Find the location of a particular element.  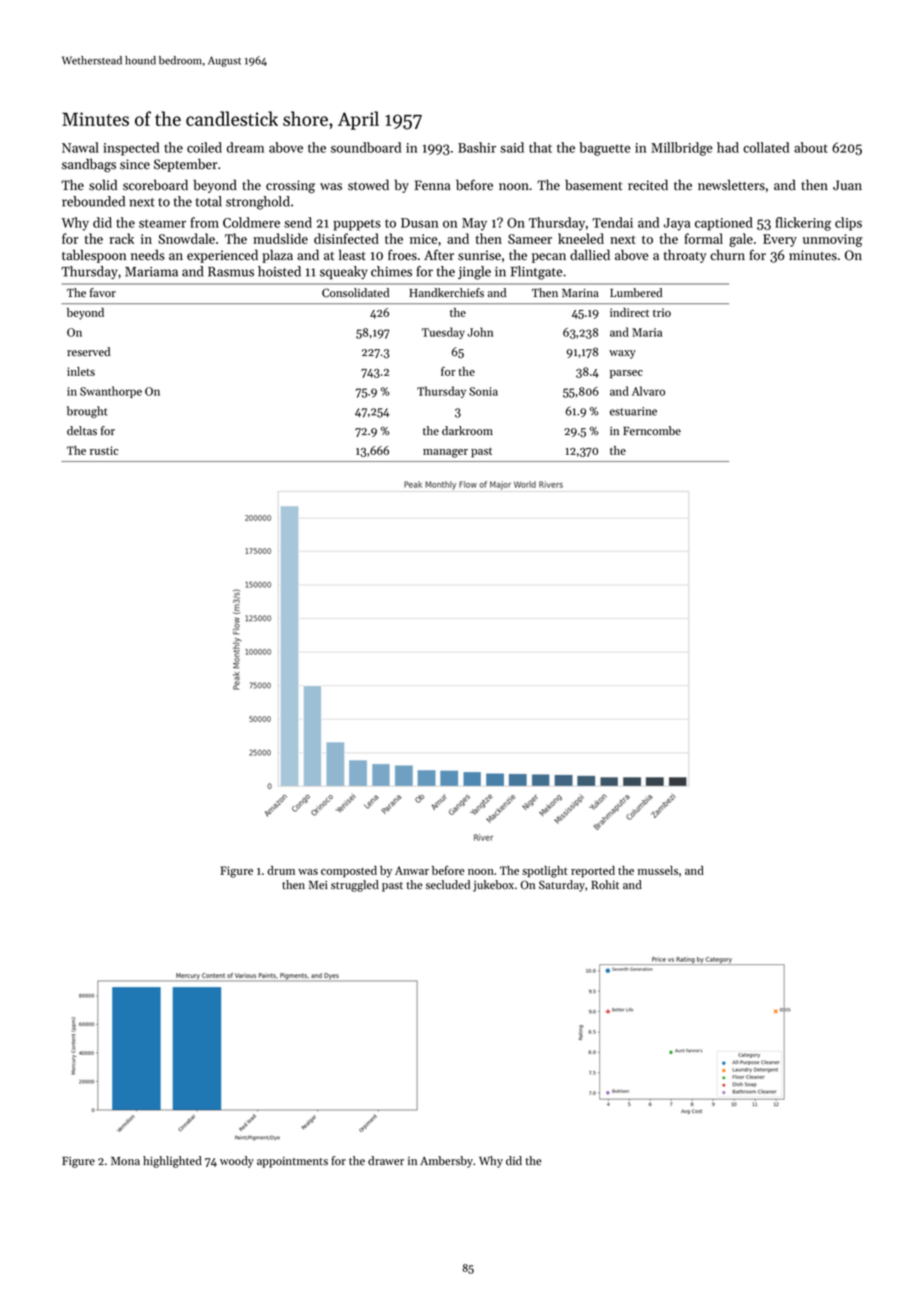

mussels is located at coordinates (658, 870).
